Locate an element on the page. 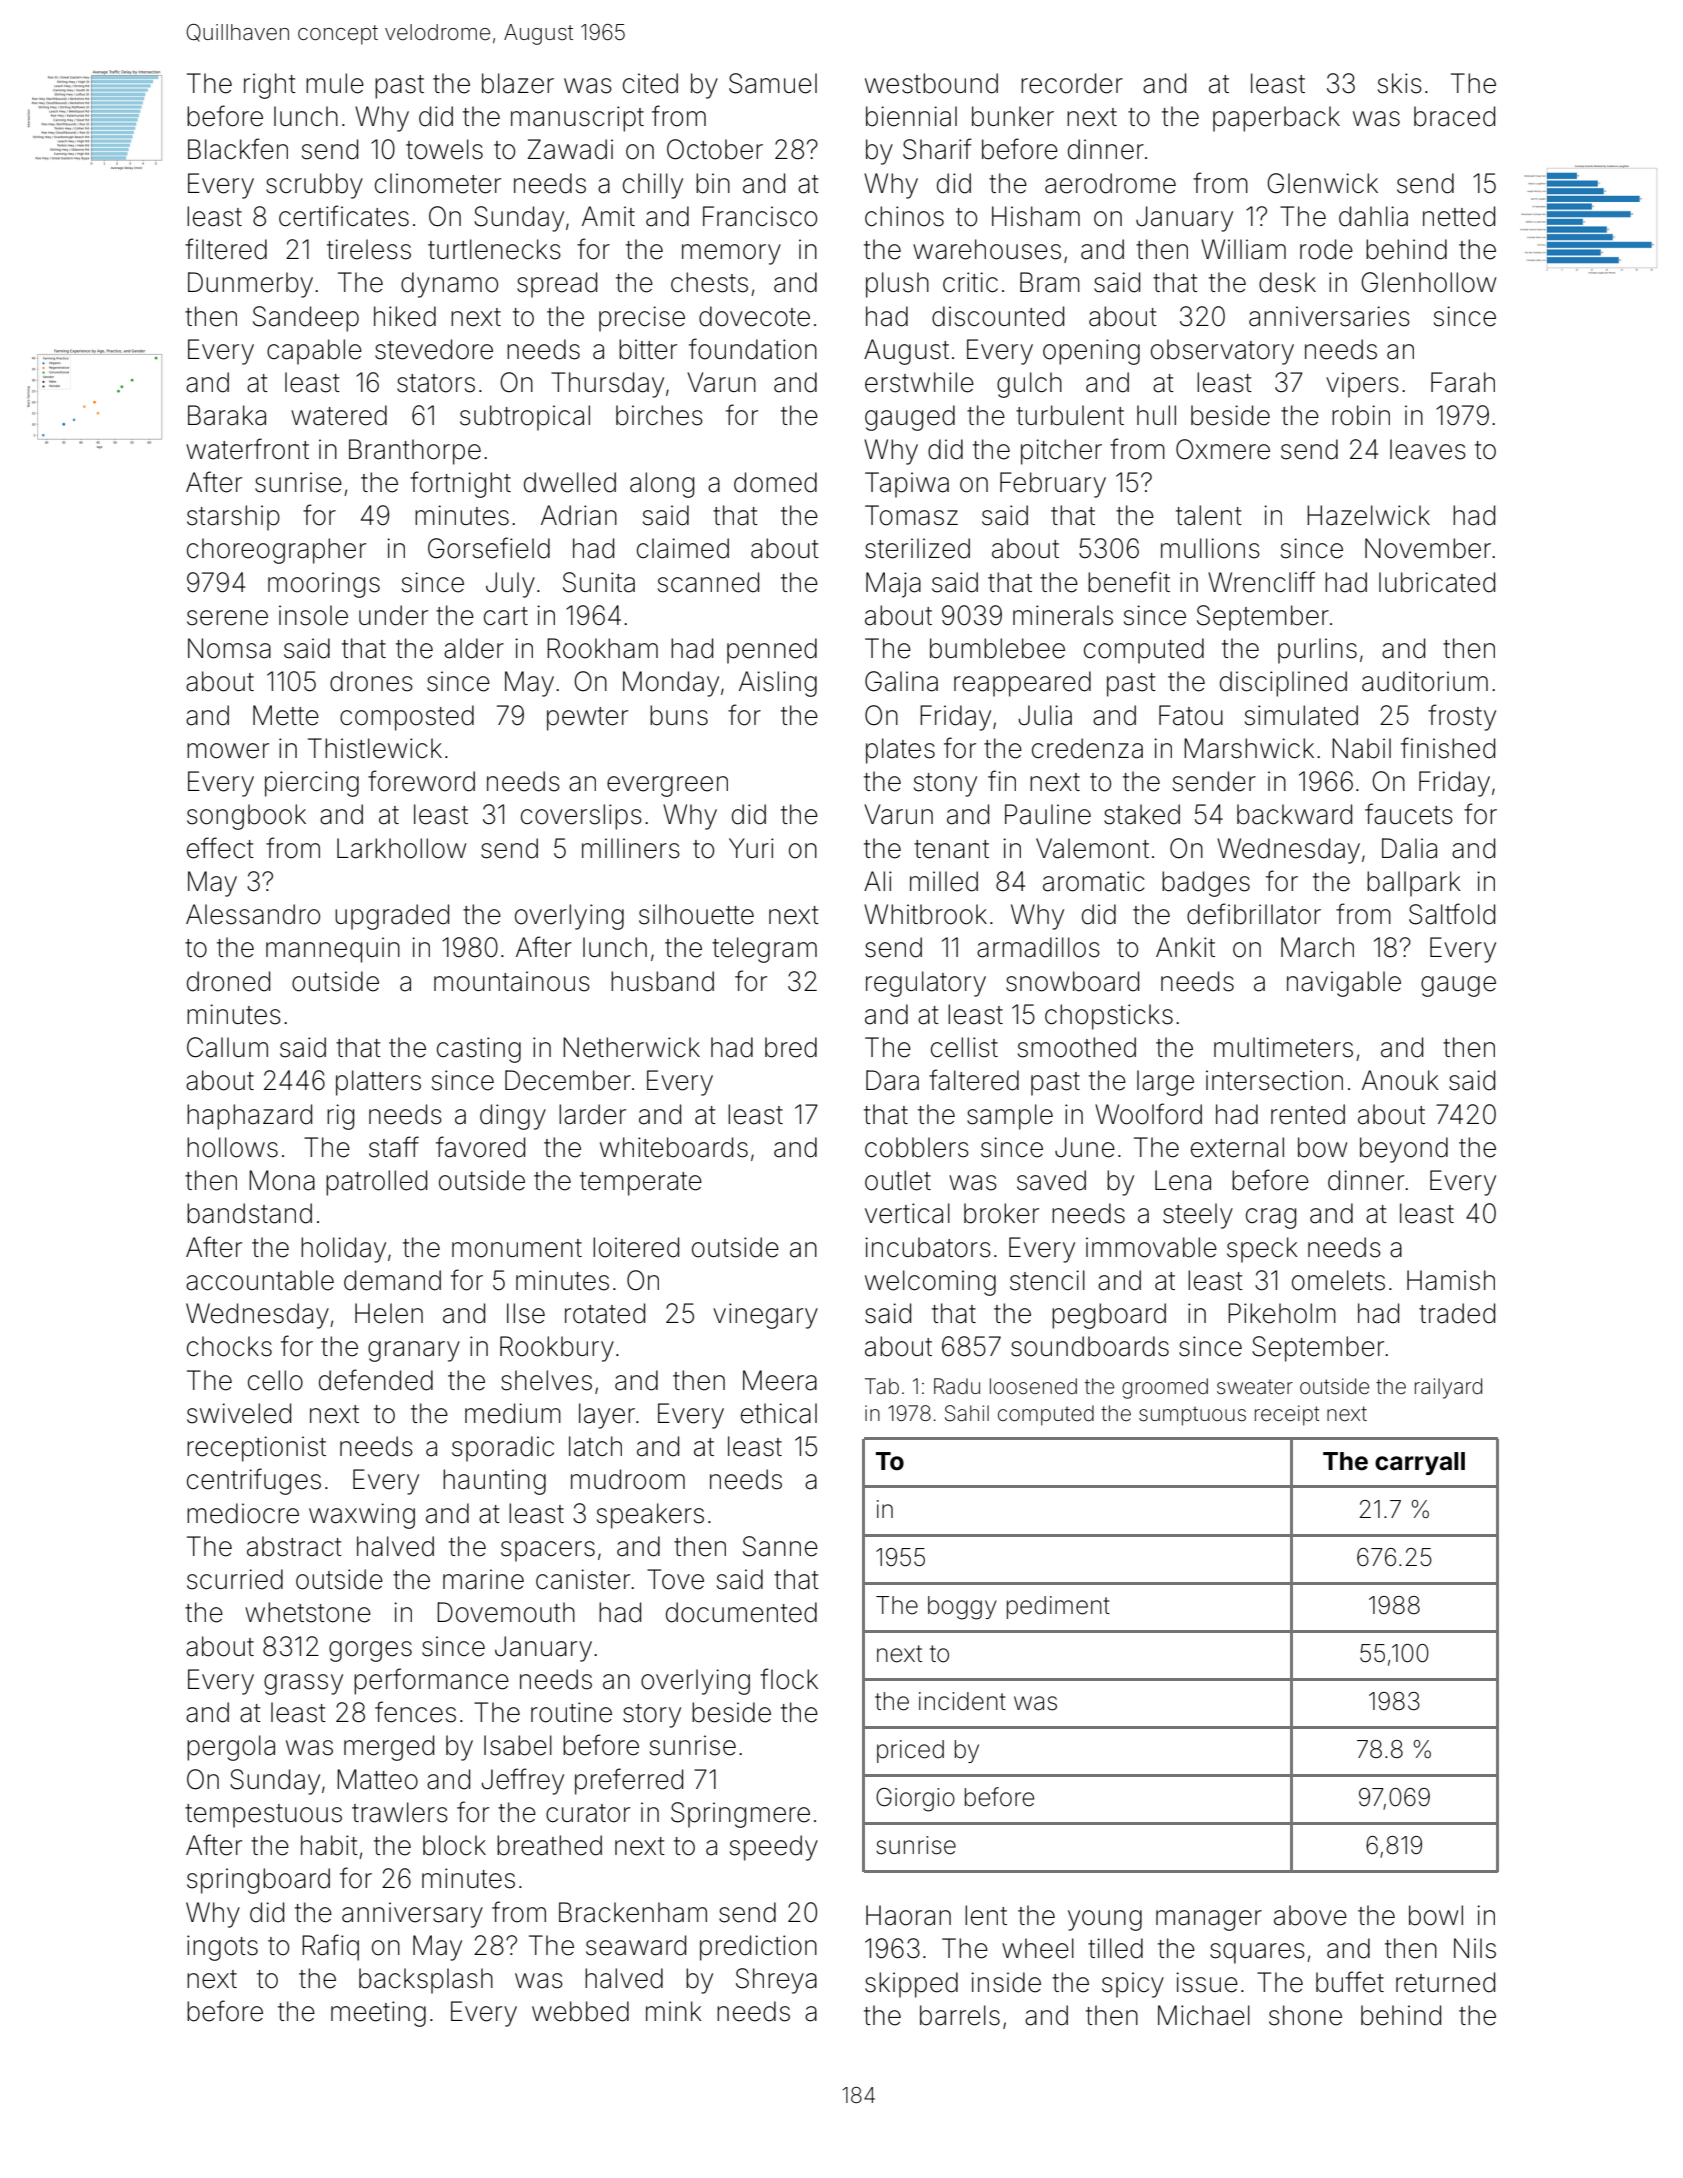 The height and width of the page is (2178, 1683). stencil is located at coordinates (1047, 1280).
